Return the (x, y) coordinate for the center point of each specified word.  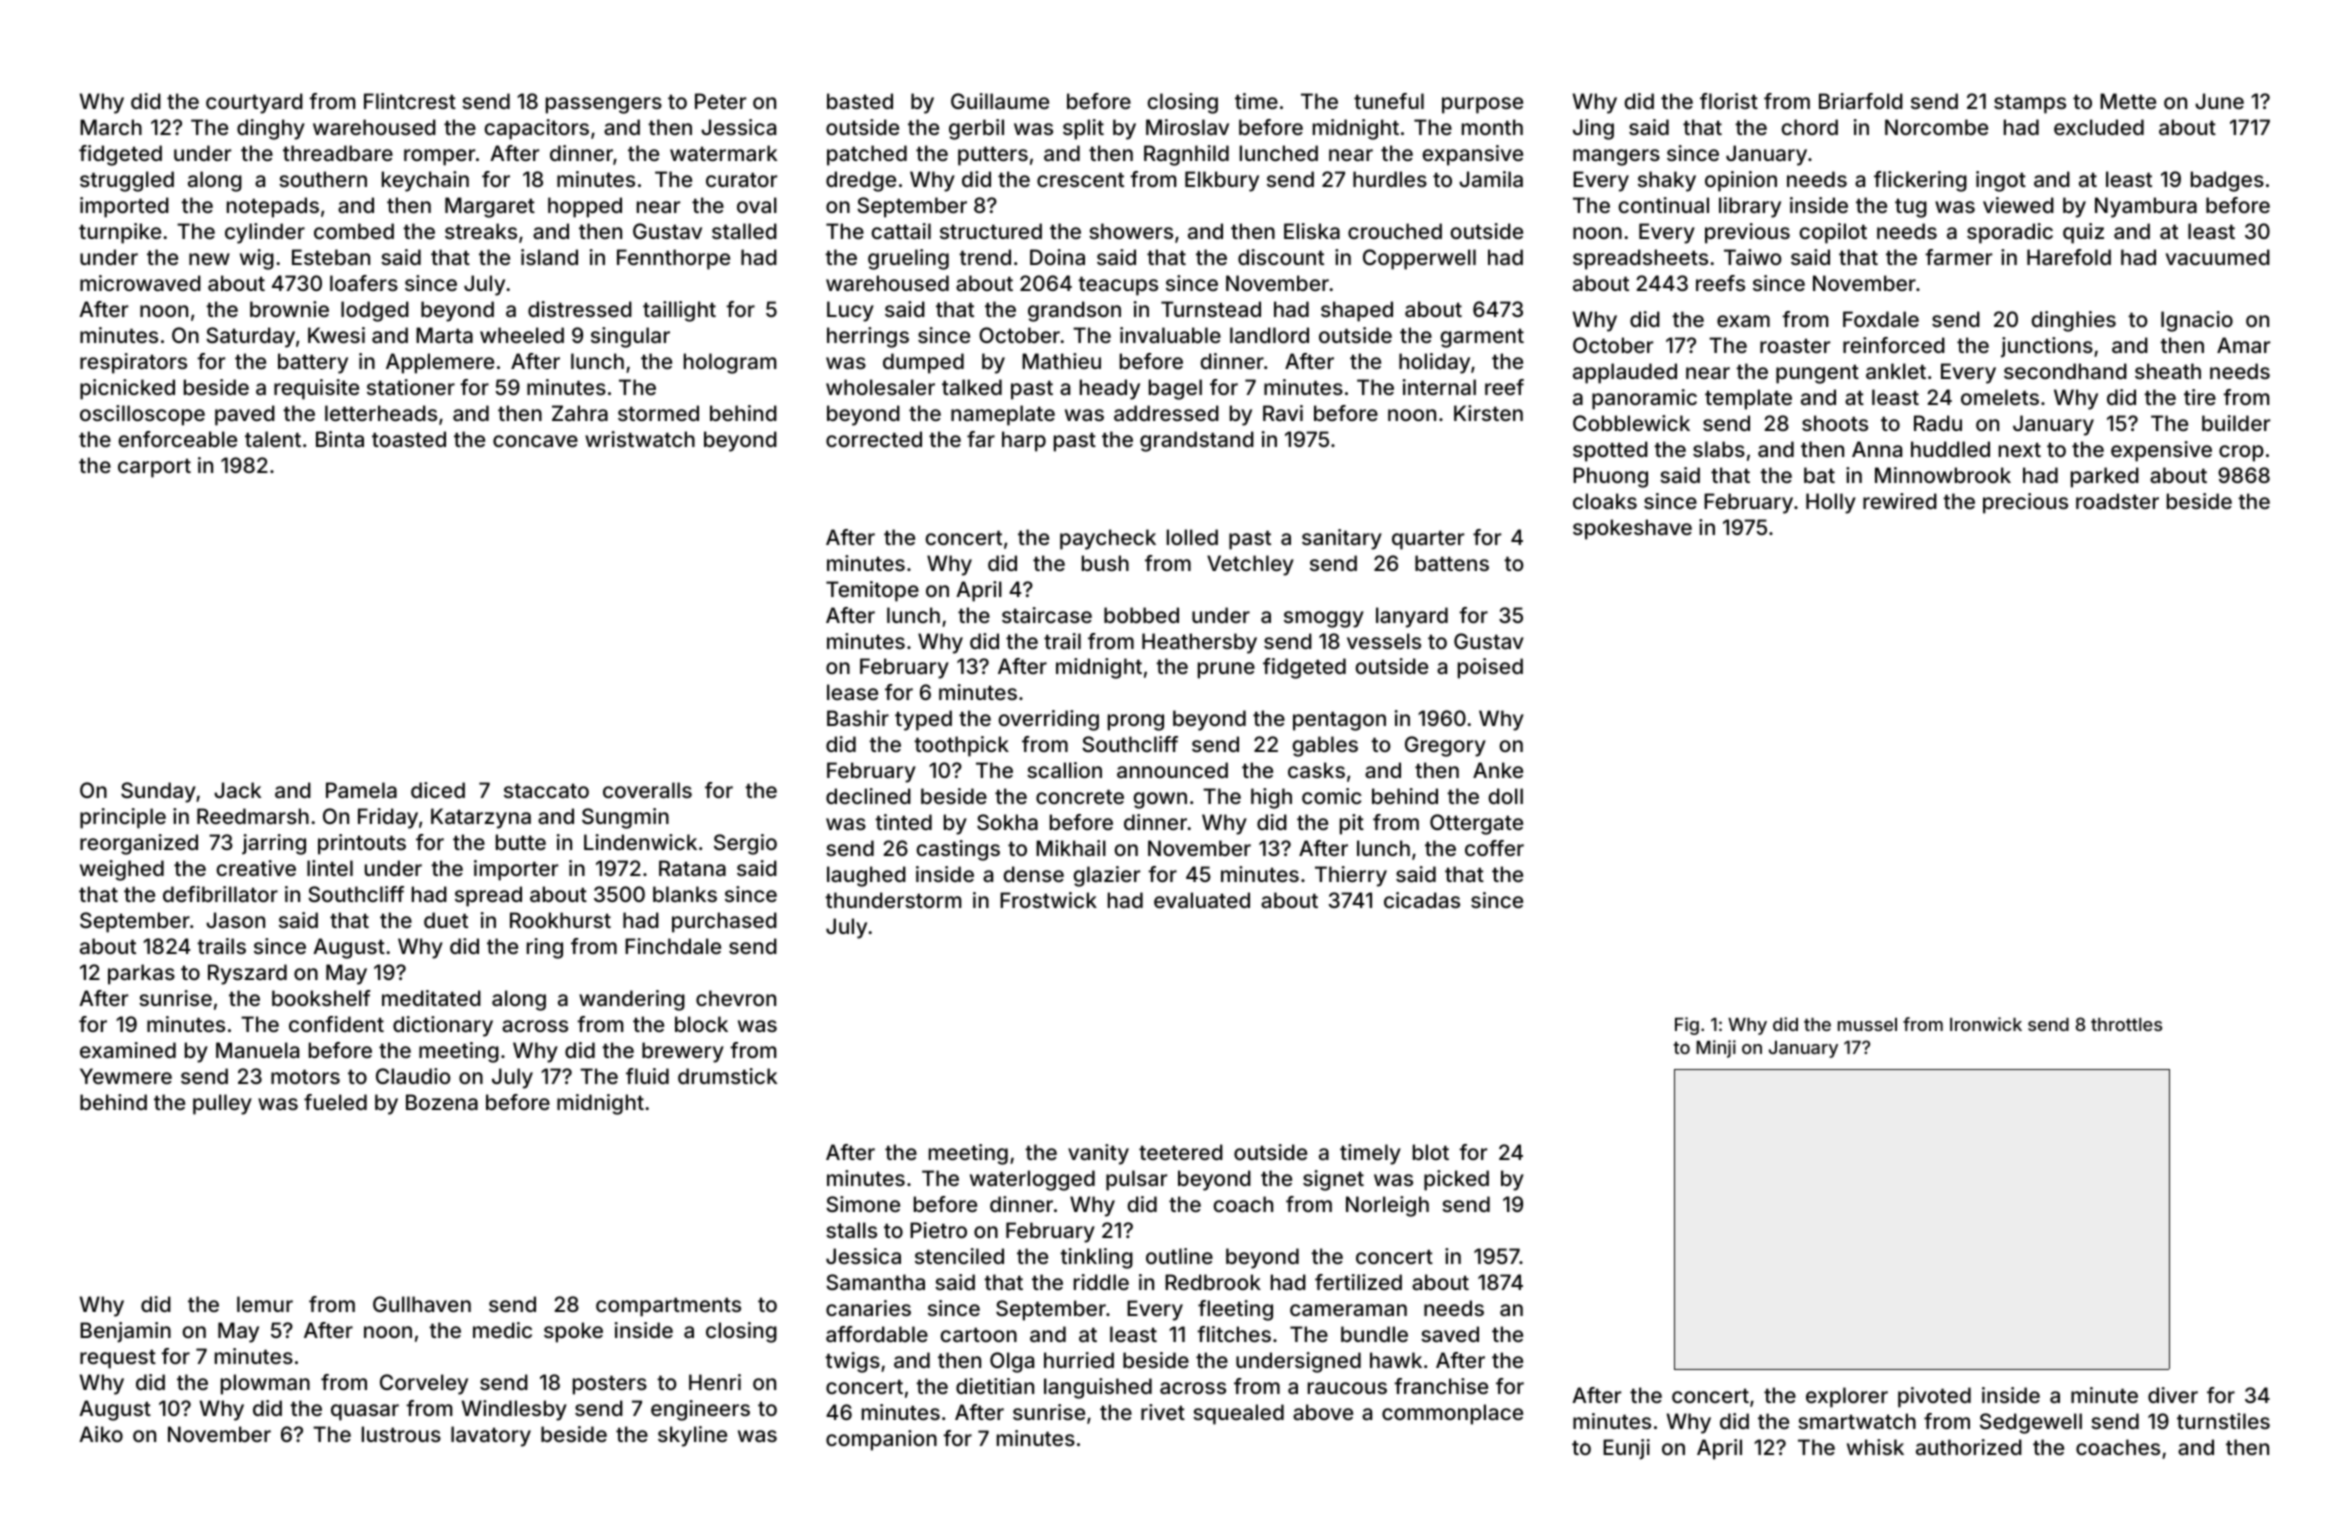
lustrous (401, 1434)
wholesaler (880, 387)
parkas (141, 974)
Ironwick (1986, 1024)
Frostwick (1048, 900)
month (1492, 127)
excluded (2099, 127)
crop (2241, 453)
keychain (425, 181)
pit (1352, 824)
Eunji (1626, 1449)
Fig (1687, 1026)
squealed (1238, 1414)
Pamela (361, 790)
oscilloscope (142, 415)
